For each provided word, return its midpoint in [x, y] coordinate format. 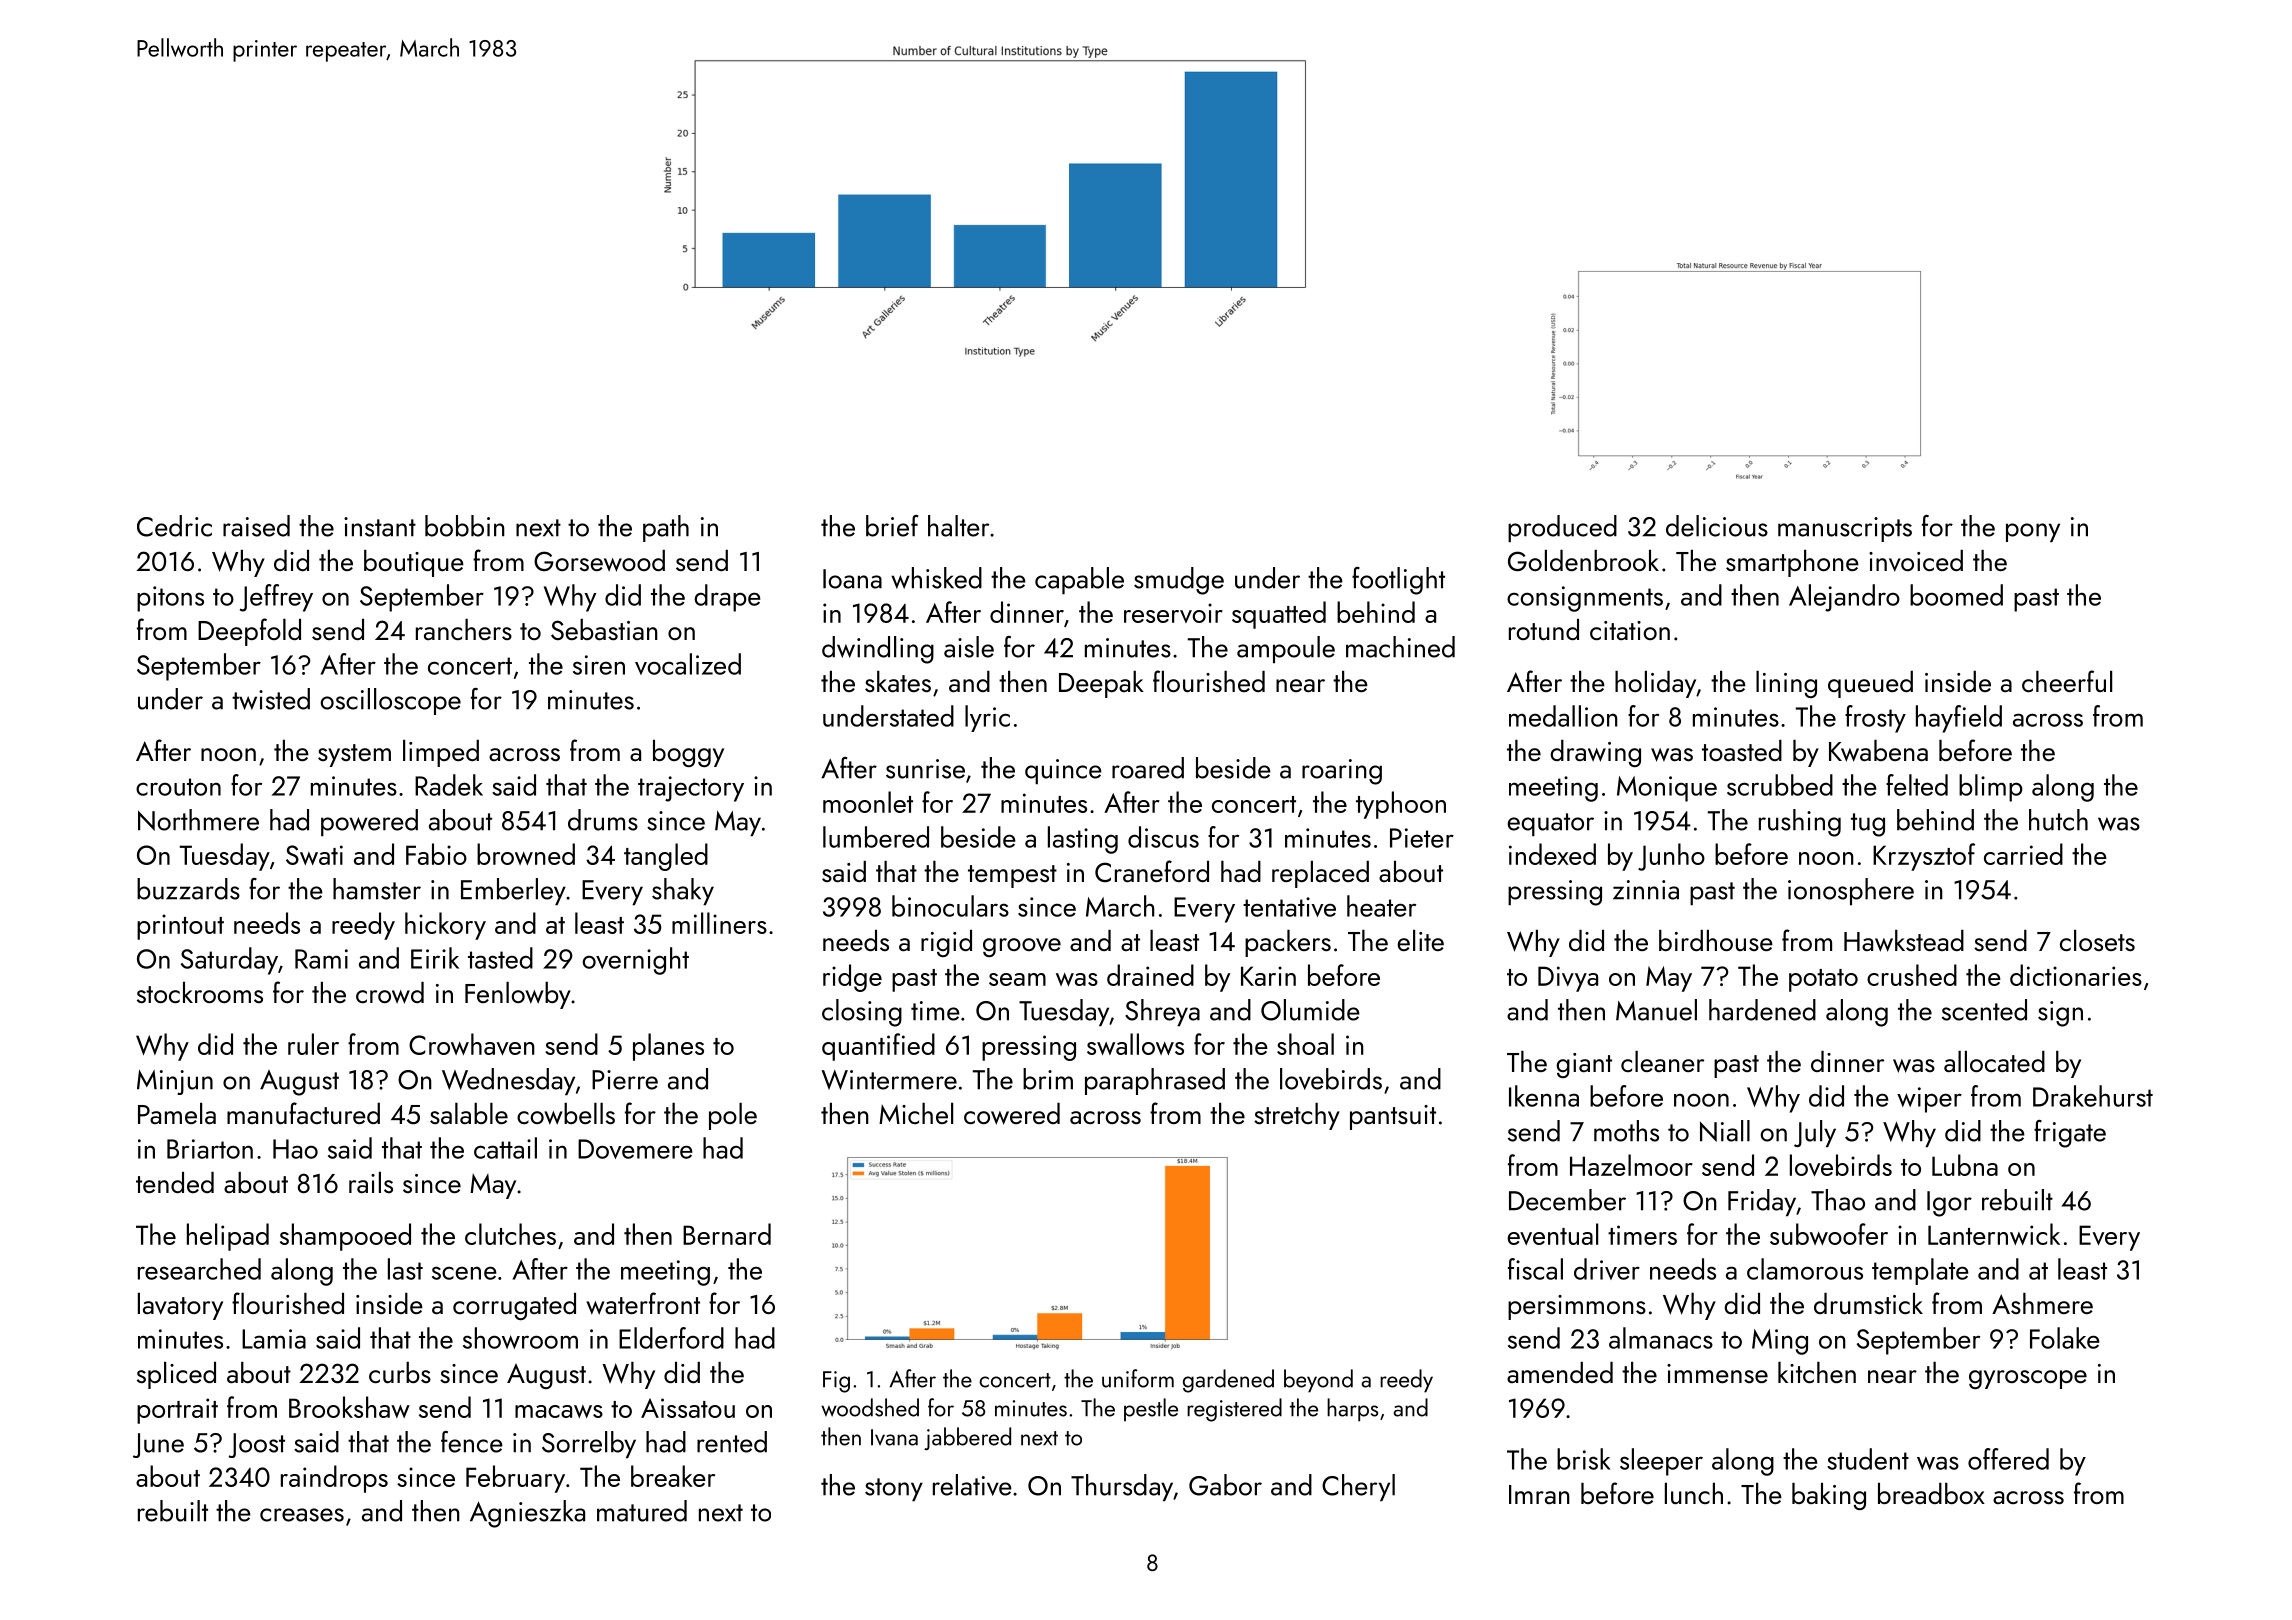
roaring [1342, 772]
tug [1868, 825]
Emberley [513, 891]
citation [1630, 630]
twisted [271, 699]
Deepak [1101, 684]
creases [302, 1515]
